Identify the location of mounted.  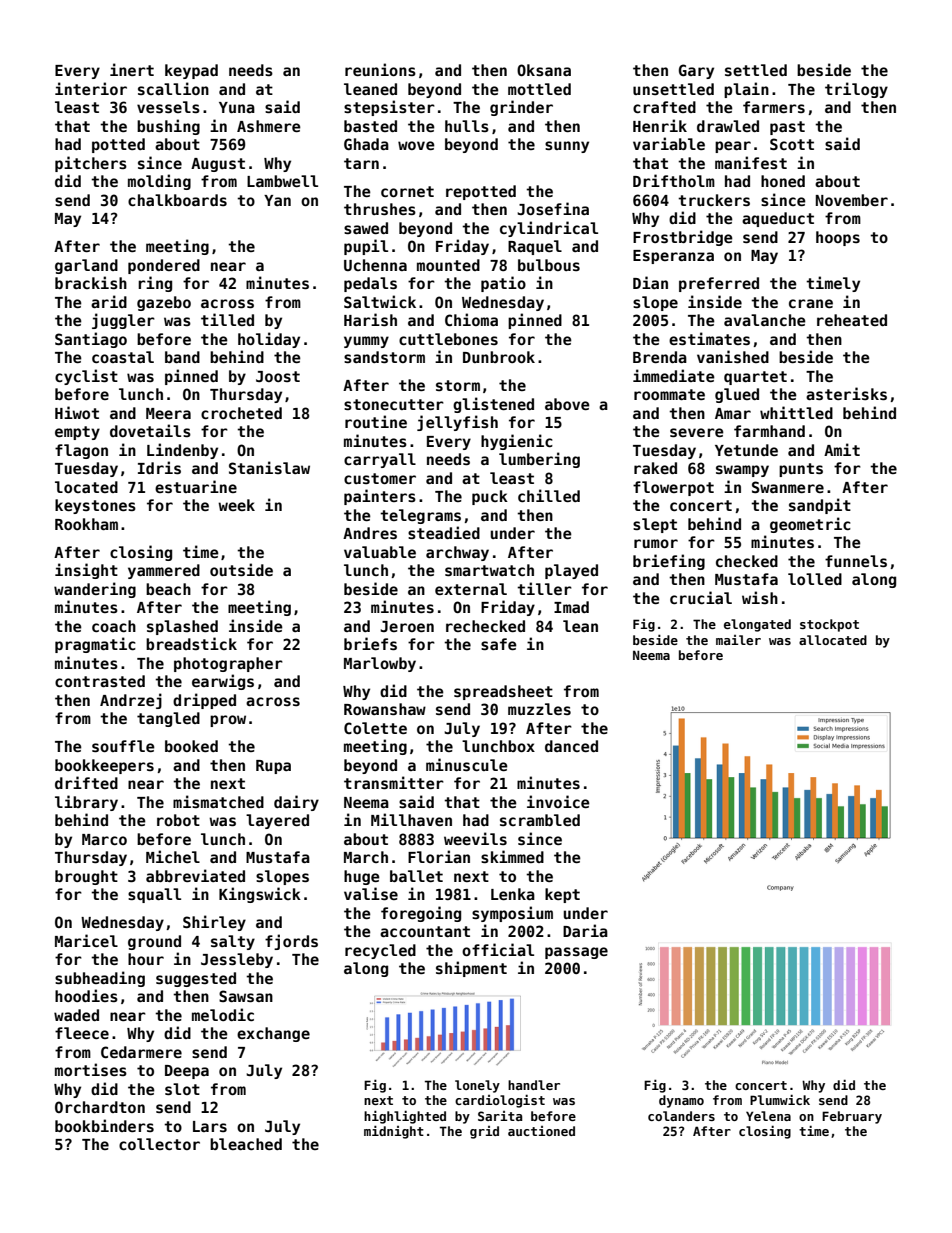
(448, 265).
